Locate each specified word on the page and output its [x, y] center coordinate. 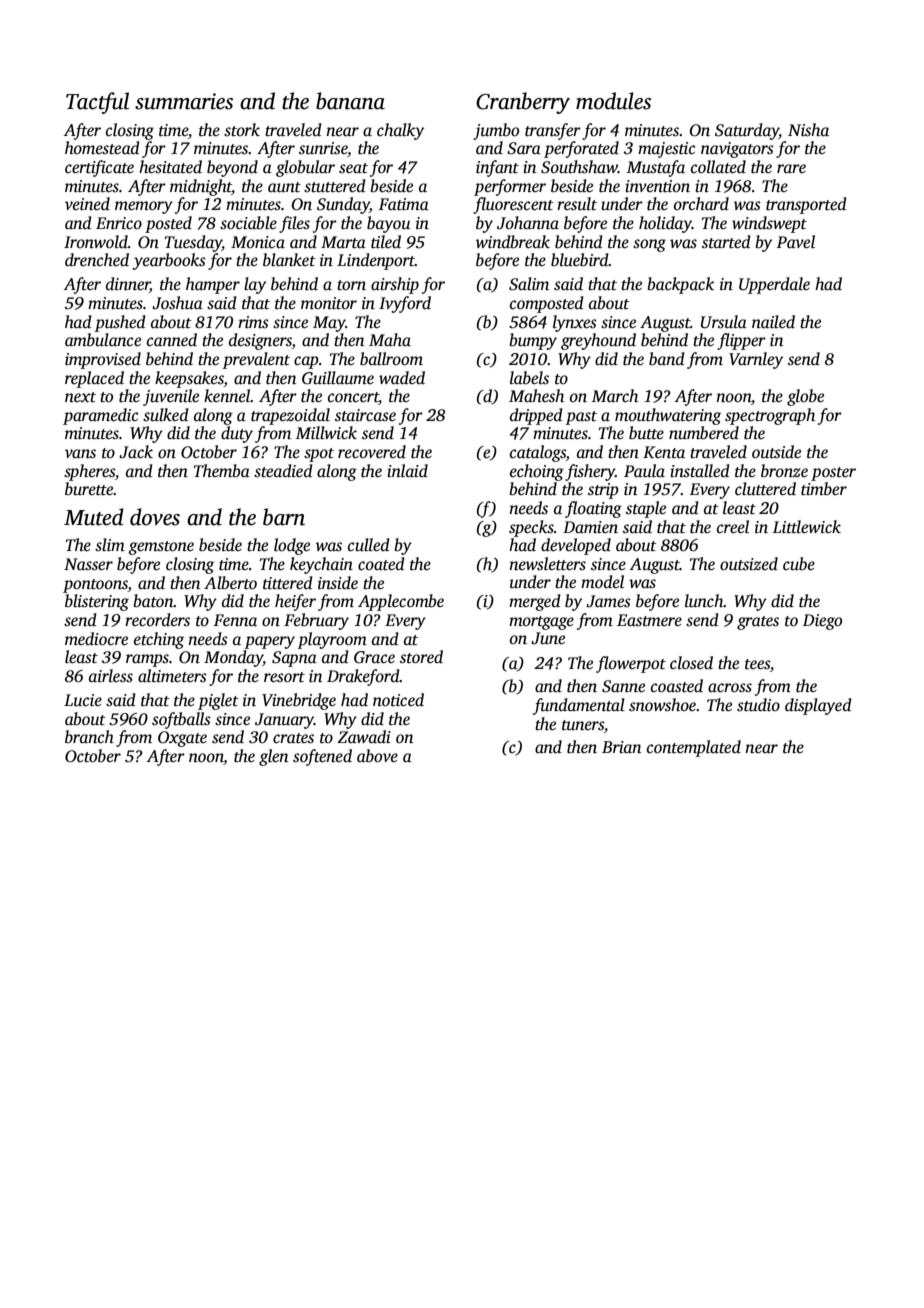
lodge [292, 546]
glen [273, 757]
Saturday [747, 131]
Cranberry [523, 103]
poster [833, 474]
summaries [184, 101]
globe [805, 397]
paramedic [100, 416]
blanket [289, 260]
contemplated [694, 748]
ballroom [391, 359]
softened [322, 757]
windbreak [513, 242]
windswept [769, 224]
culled [369, 545]
